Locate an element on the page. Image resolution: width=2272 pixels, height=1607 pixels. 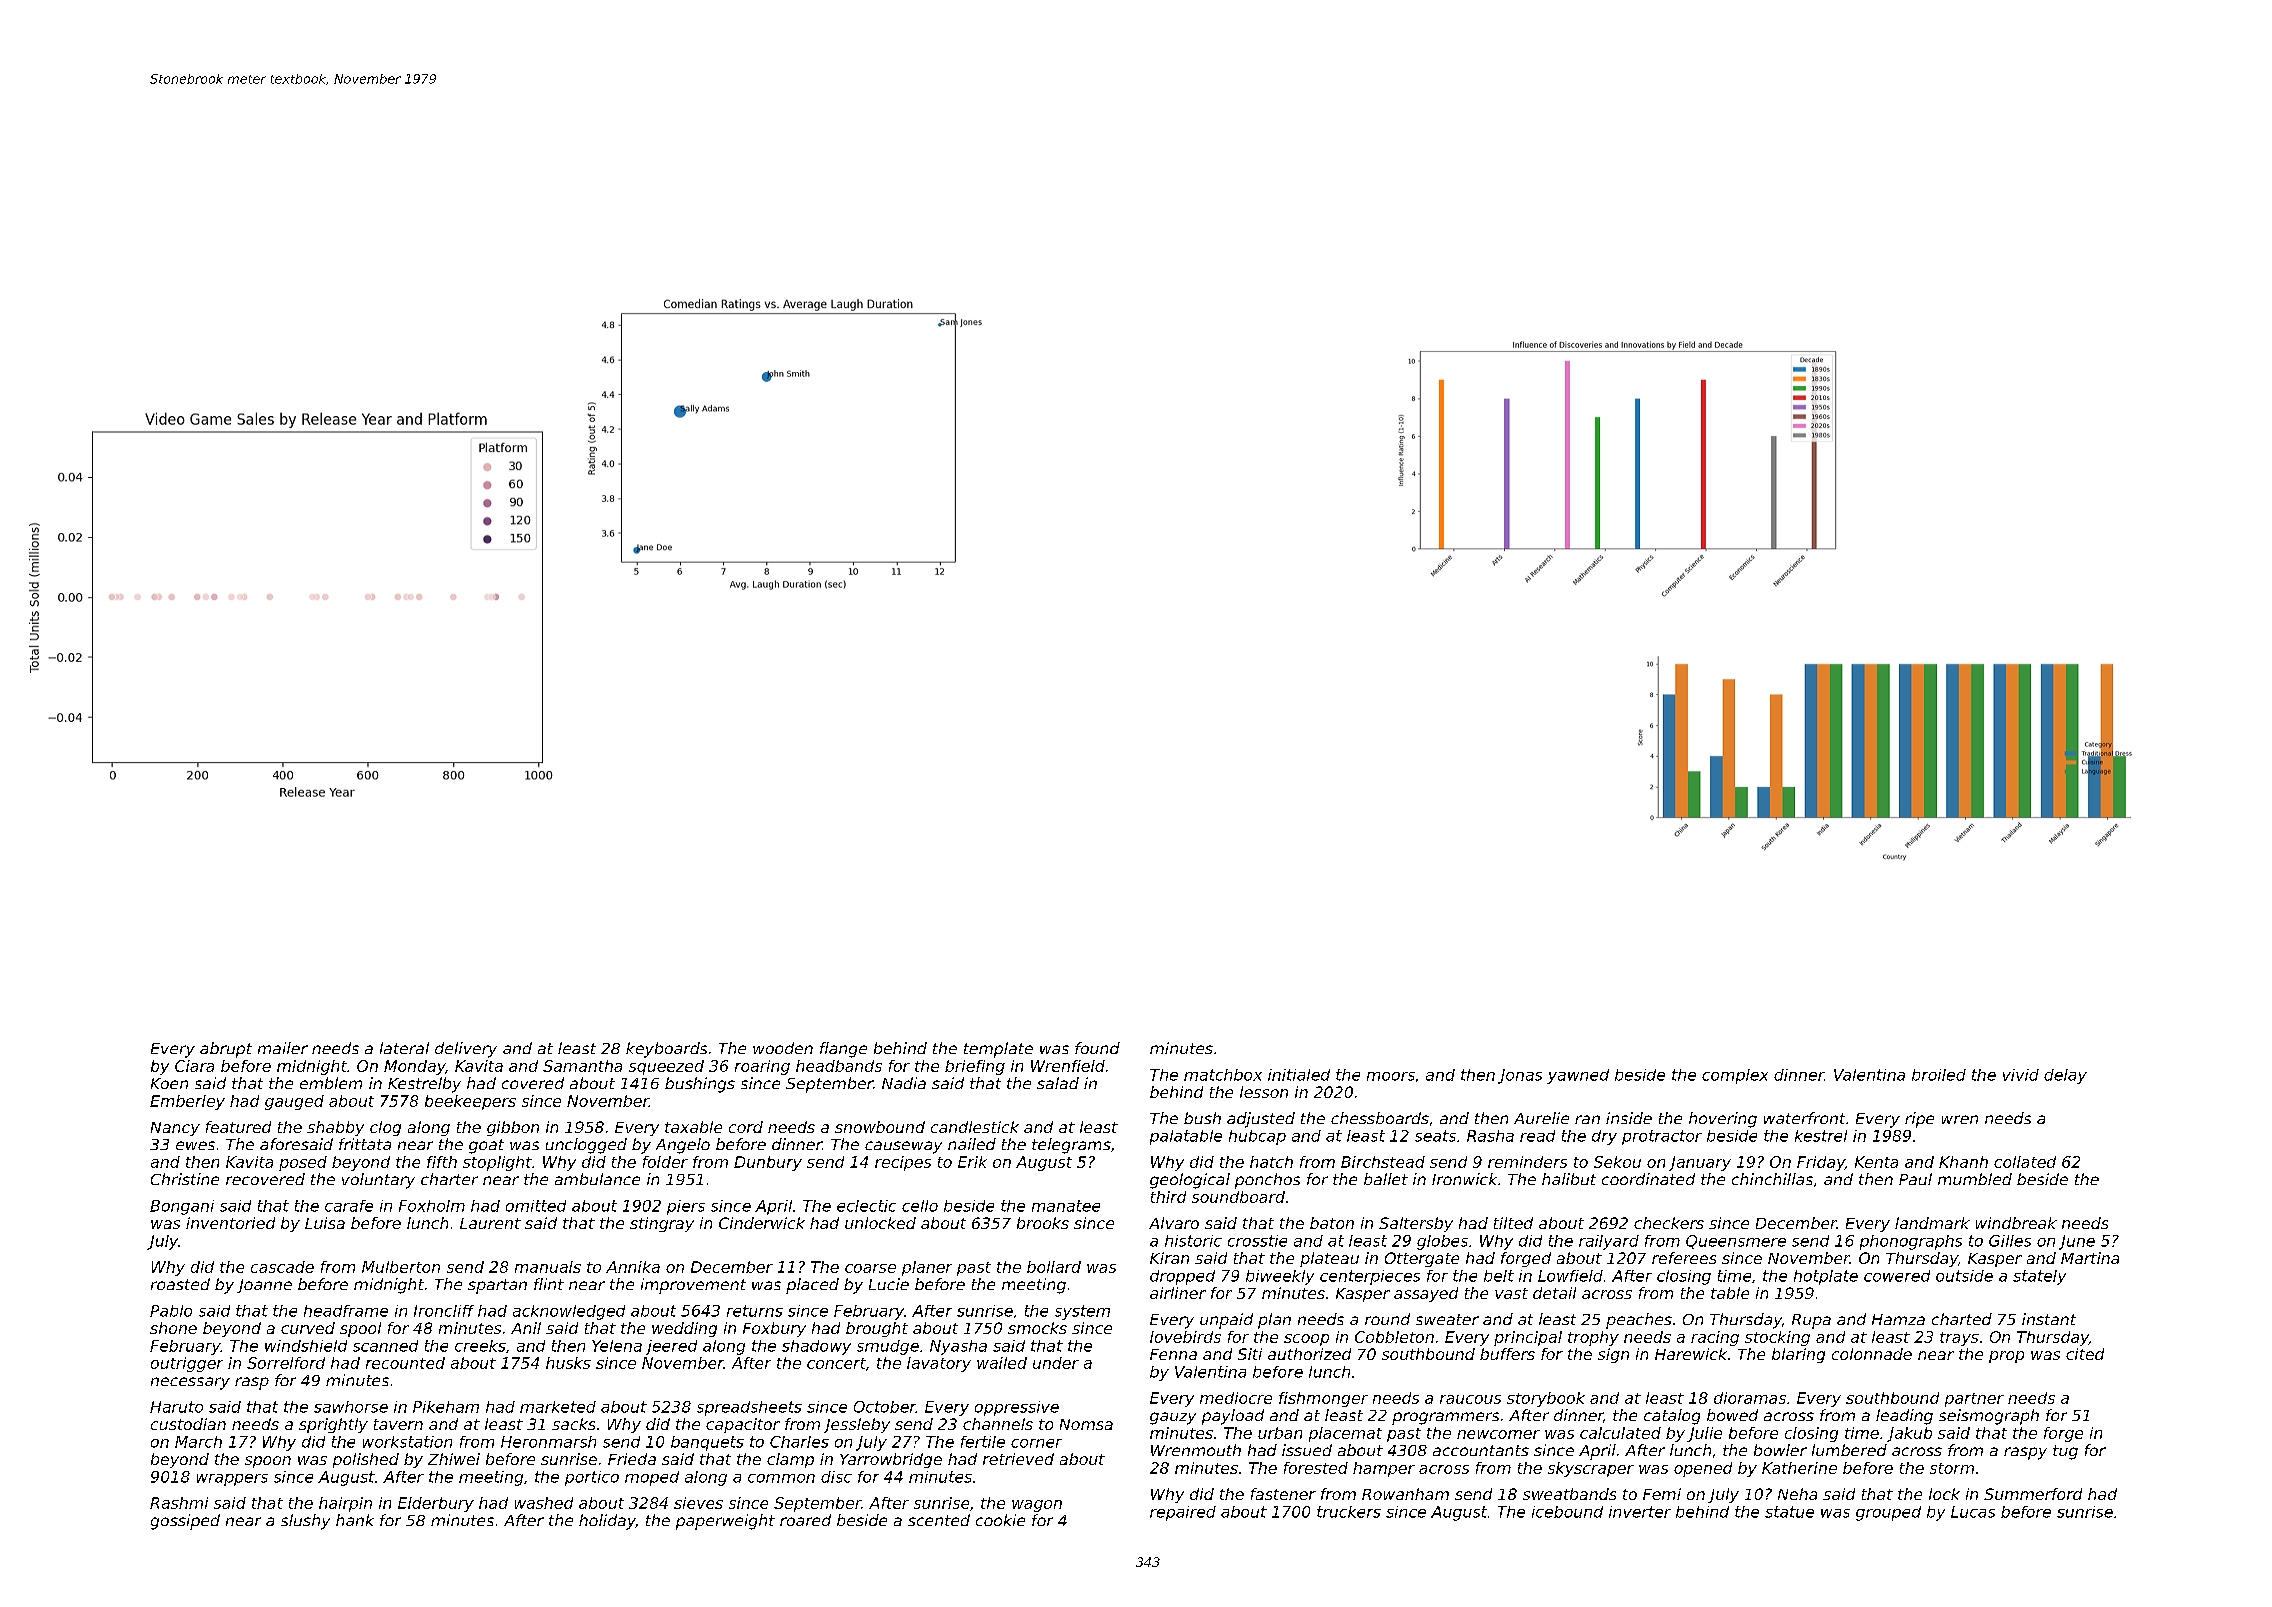
repaired is located at coordinates (1183, 1513).
